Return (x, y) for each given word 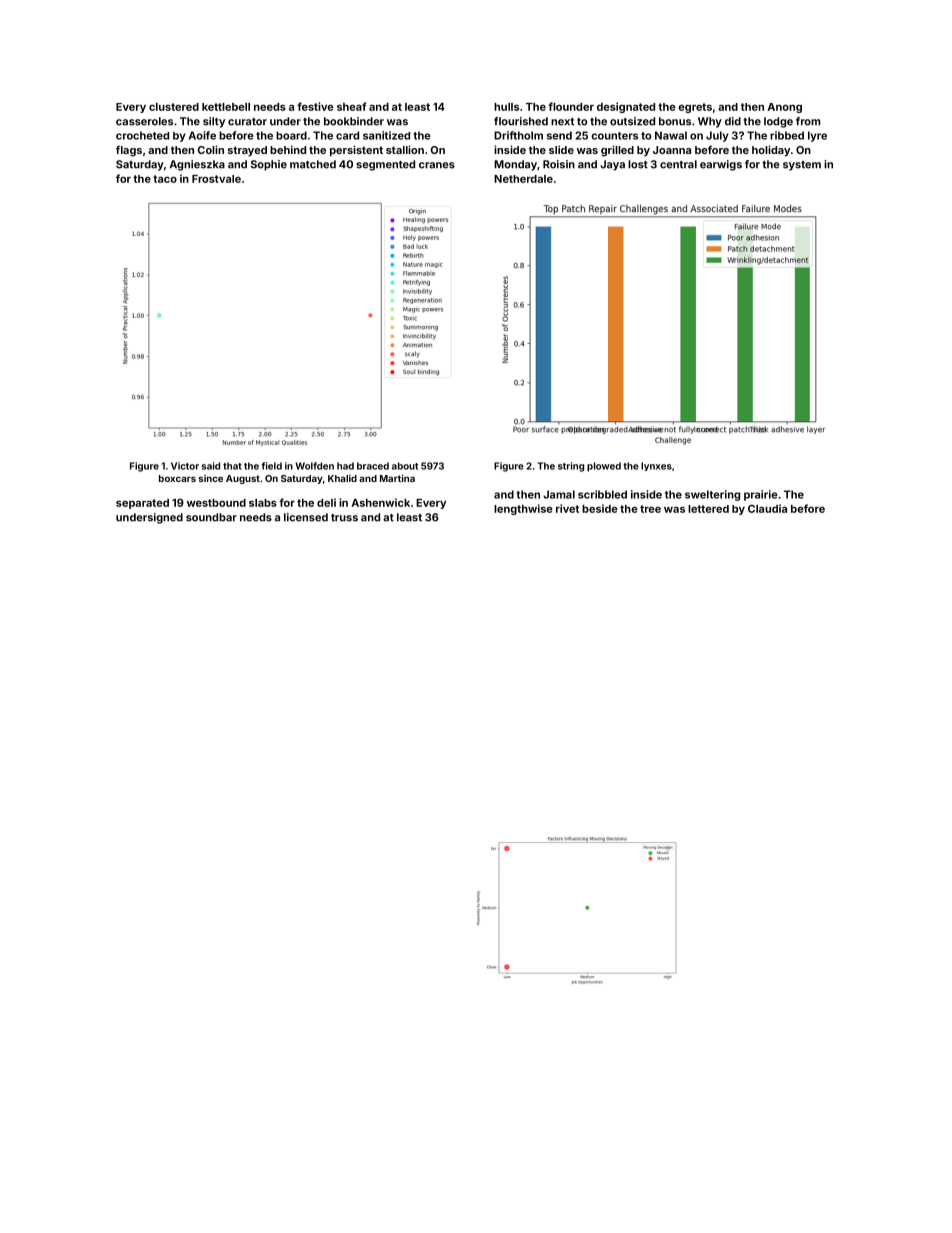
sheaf (351, 106)
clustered (174, 107)
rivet (567, 508)
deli (326, 502)
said (211, 466)
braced (373, 466)
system (802, 166)
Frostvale (216, 179)
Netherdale (523, 179)
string (571, 467)
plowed (604, 467)
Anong (784, 108)
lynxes (656, 466)
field (271, 466)
